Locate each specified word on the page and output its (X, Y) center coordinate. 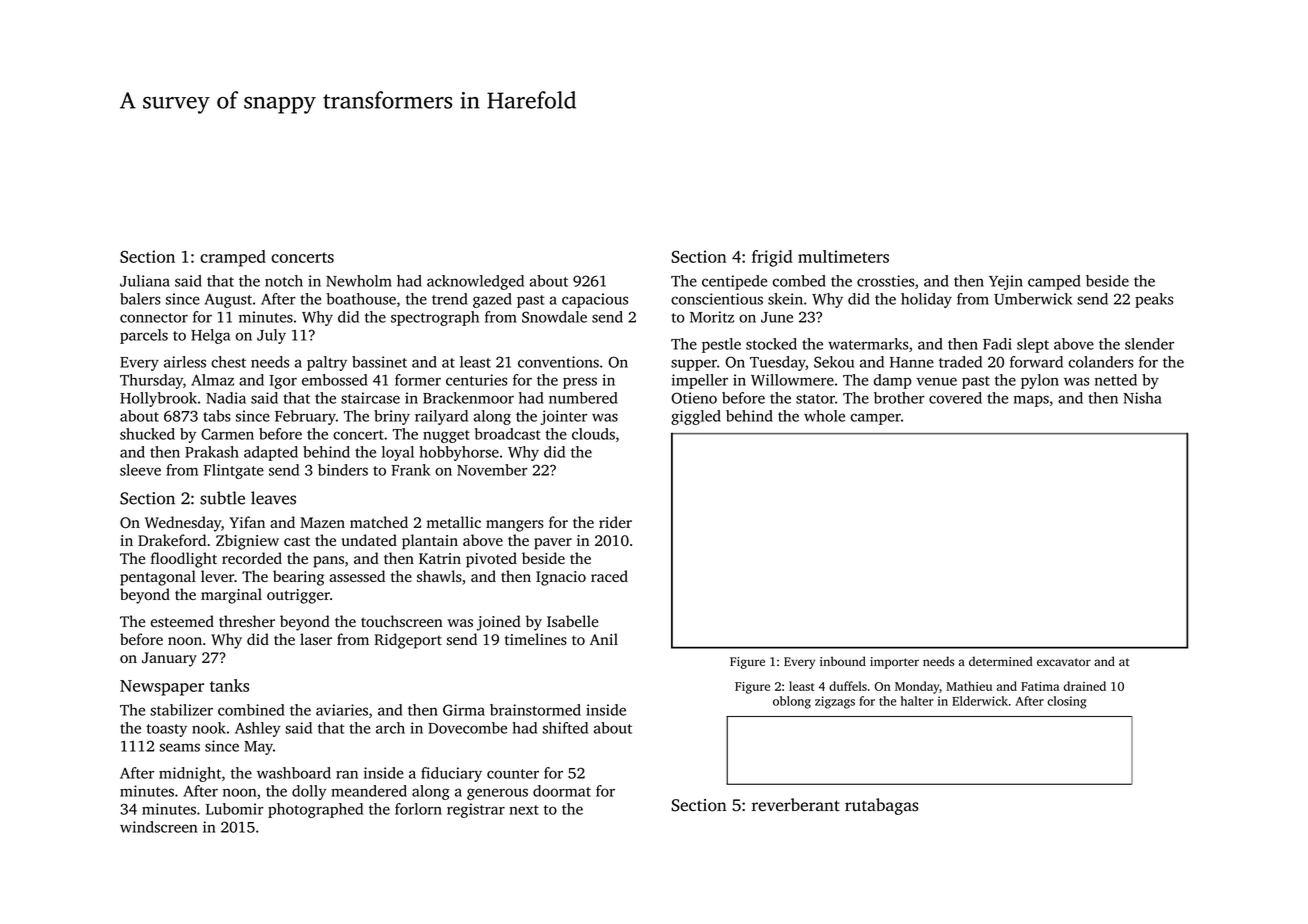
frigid (772, 258)
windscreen (158, 827)
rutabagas (882, 806)
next (524, 810)
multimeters (843, 256)
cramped (233, 258)
